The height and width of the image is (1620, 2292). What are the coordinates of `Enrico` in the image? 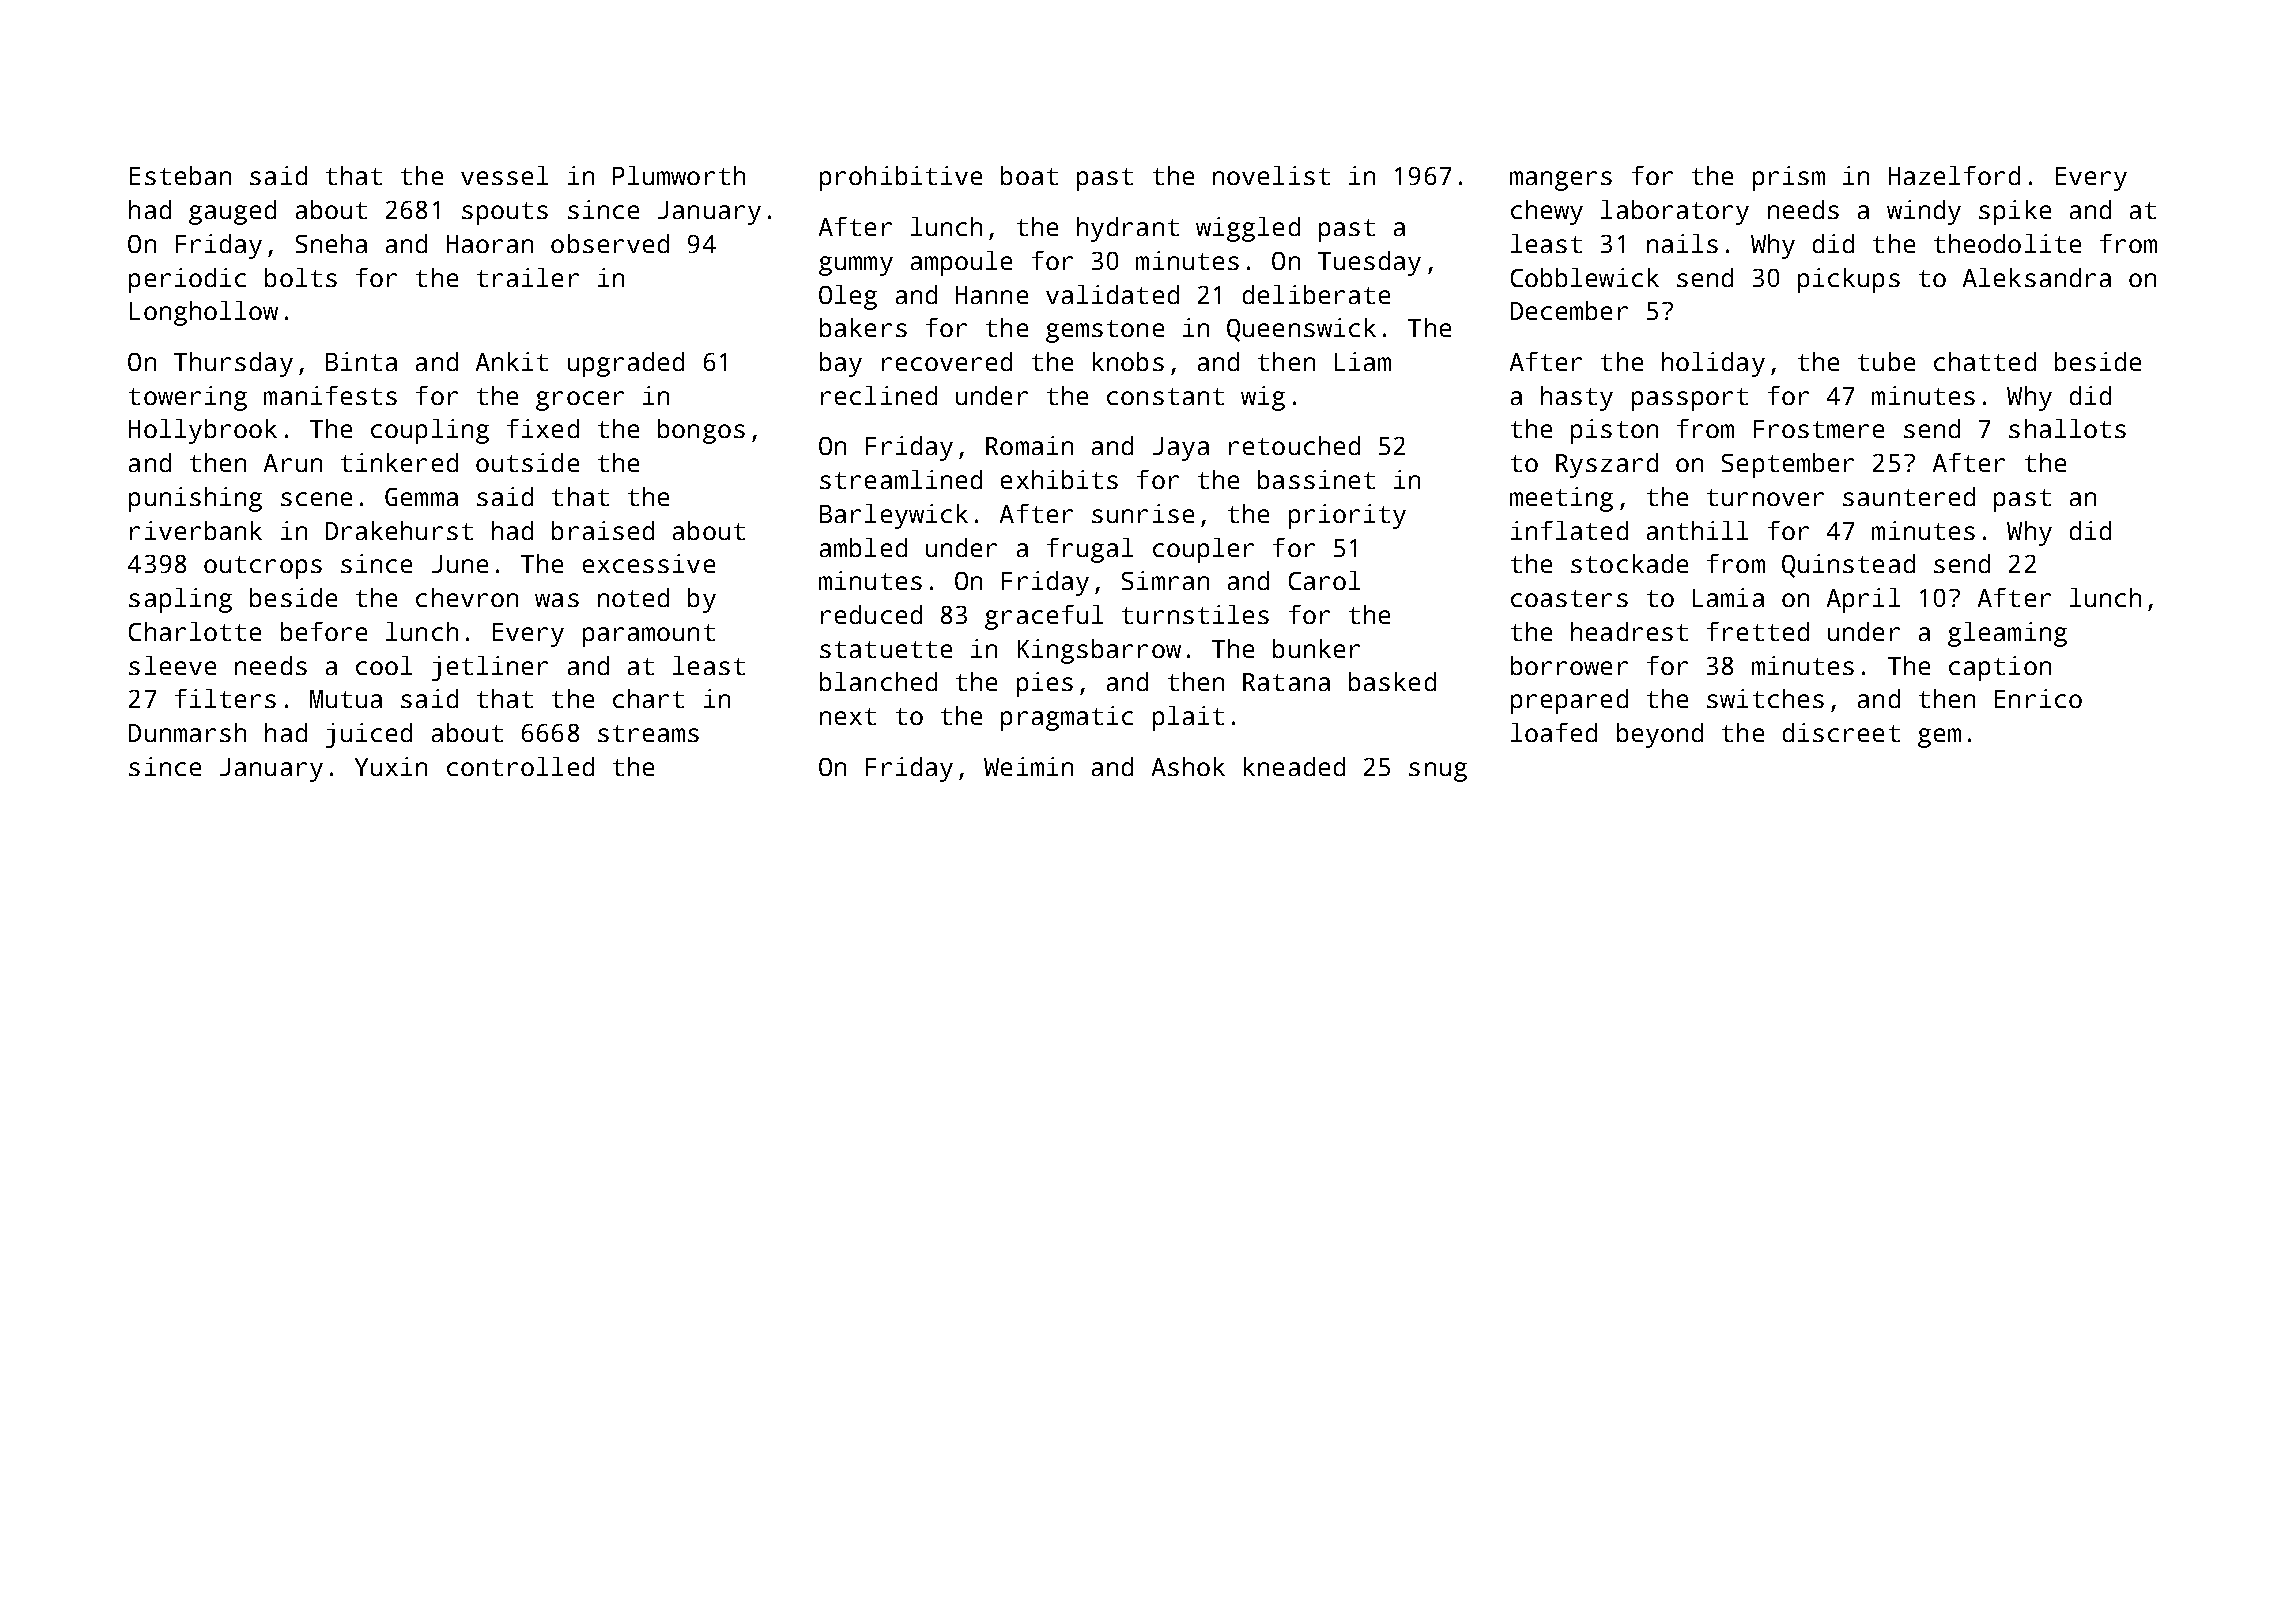 It's located at (2038, 698).
